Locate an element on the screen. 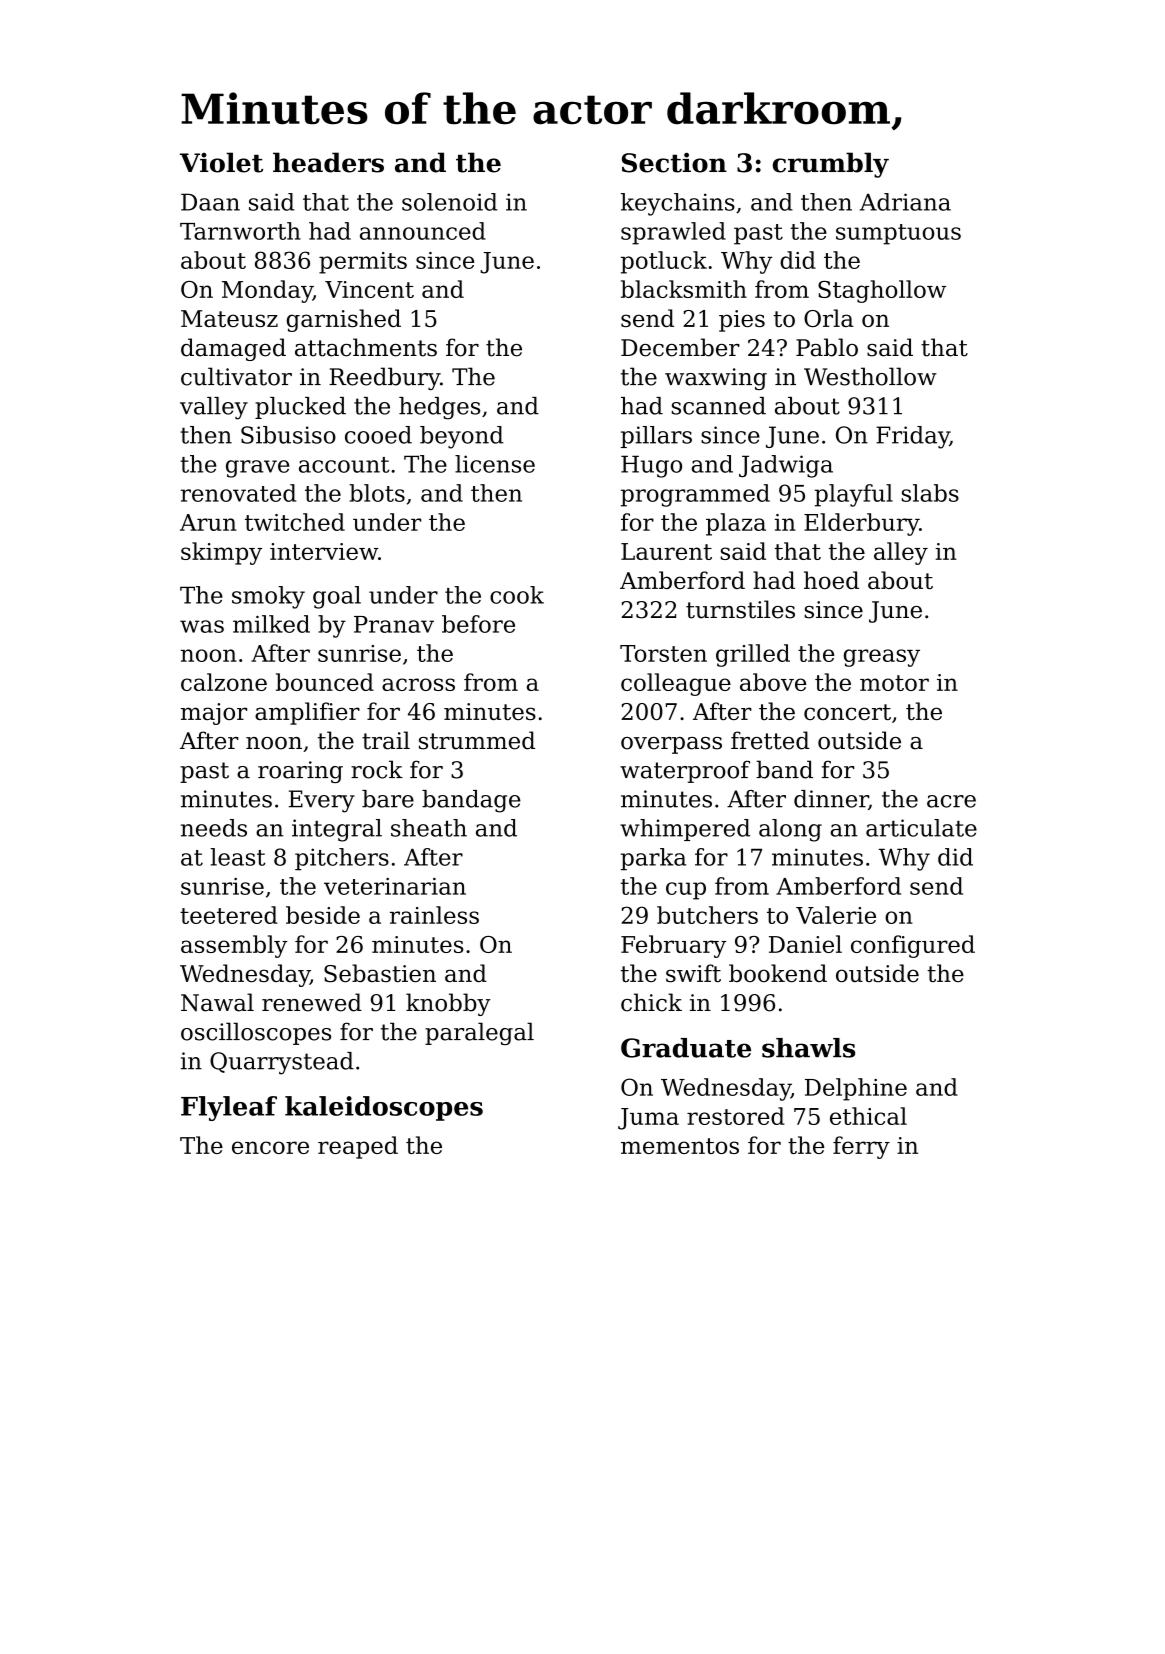 The height and width of the screenshot is (1654, 1165). Section is located at coordinates (674, 162).
